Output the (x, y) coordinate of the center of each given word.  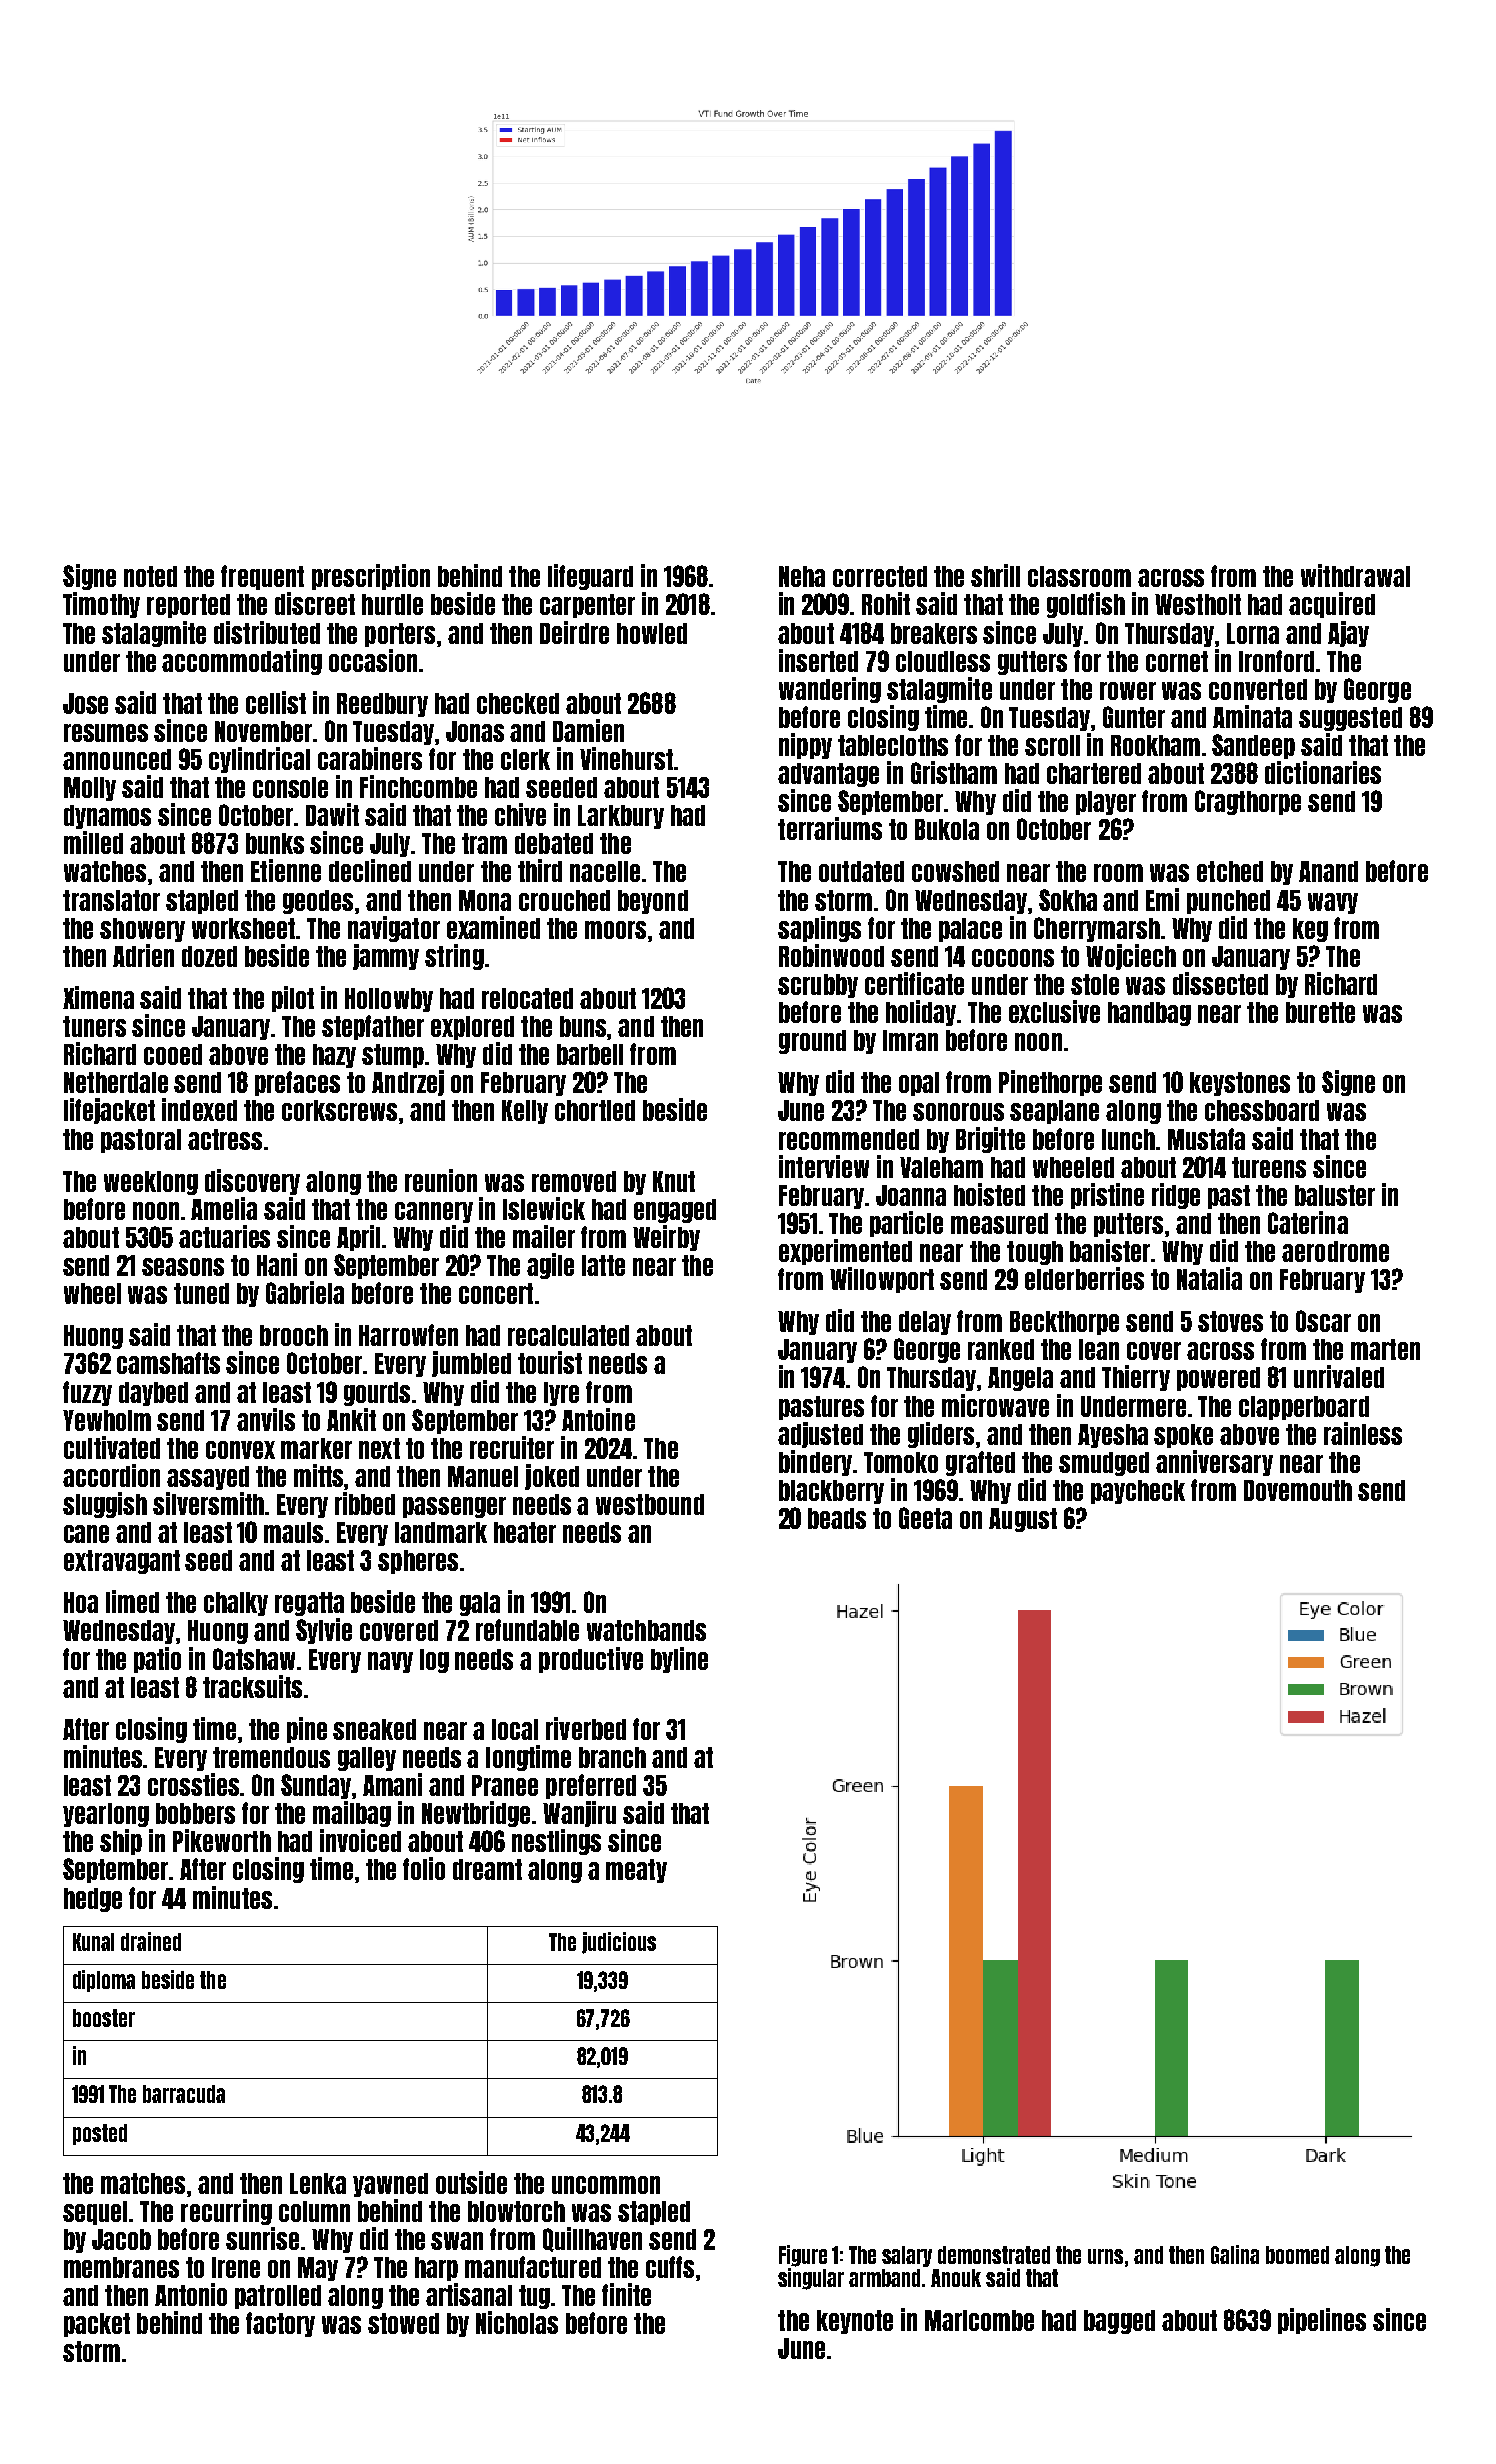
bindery (815, 1463)
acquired (1332, 605)
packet (97, 2325)
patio (157, 1660)
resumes (106, 733)
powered (1218, 1379)
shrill (995, 575)
